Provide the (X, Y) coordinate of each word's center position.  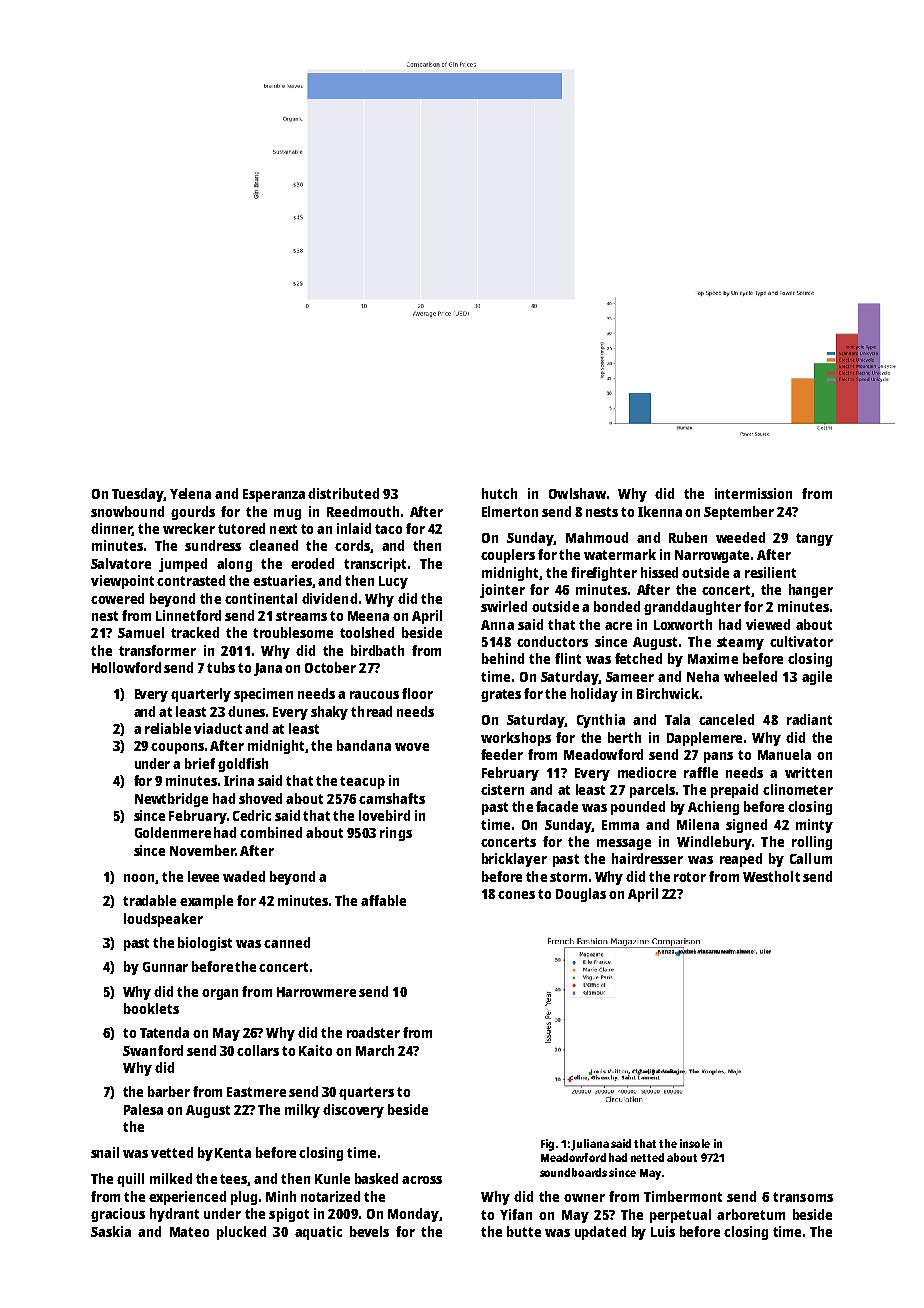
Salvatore (121, 563)
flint (568, 658)
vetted (172, 1152)
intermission (753, 493)
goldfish (243, 765)
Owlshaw (577, 493)
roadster (373, 1032)
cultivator (801, 641)
